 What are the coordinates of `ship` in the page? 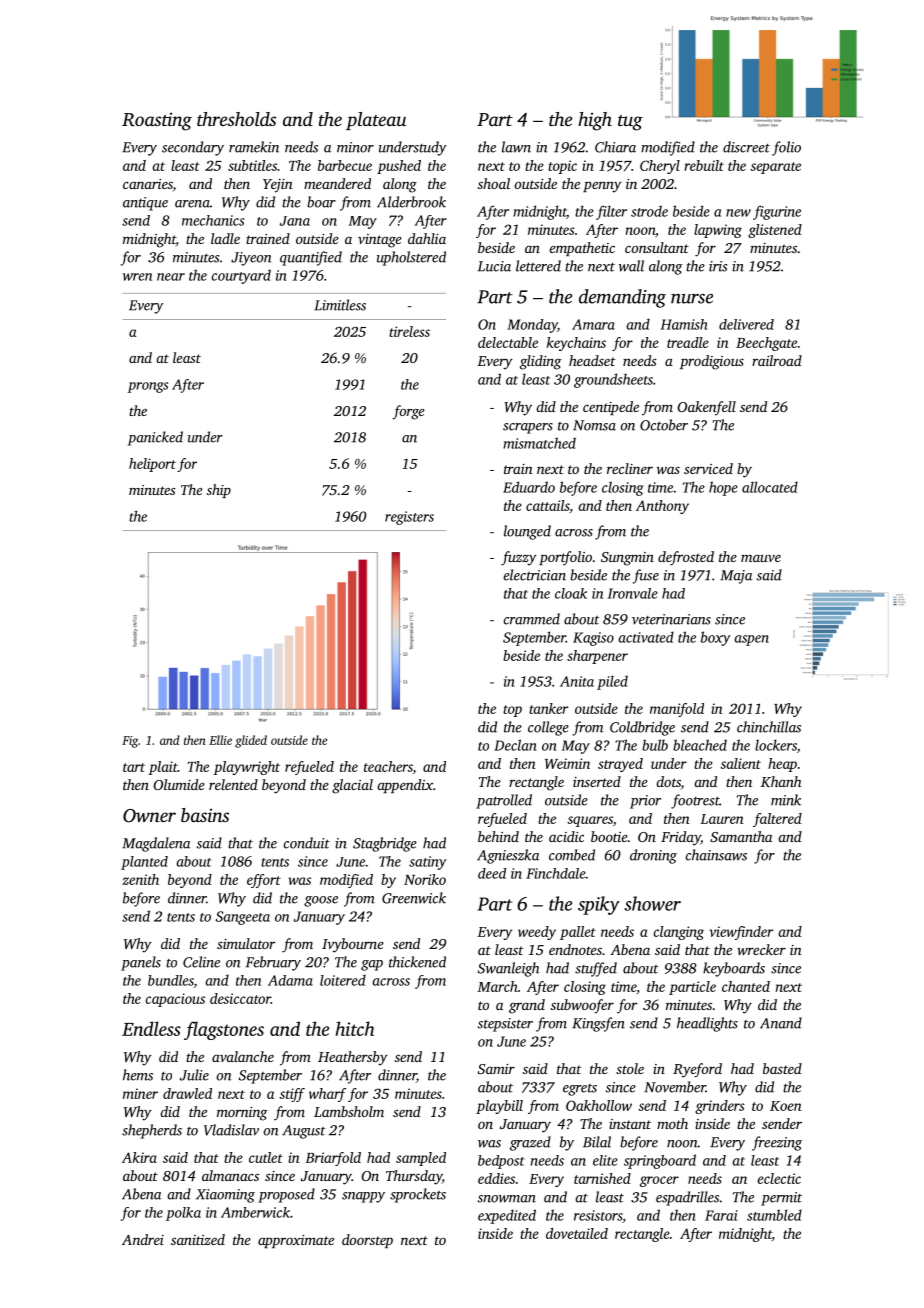 It's located at (219, 491).
